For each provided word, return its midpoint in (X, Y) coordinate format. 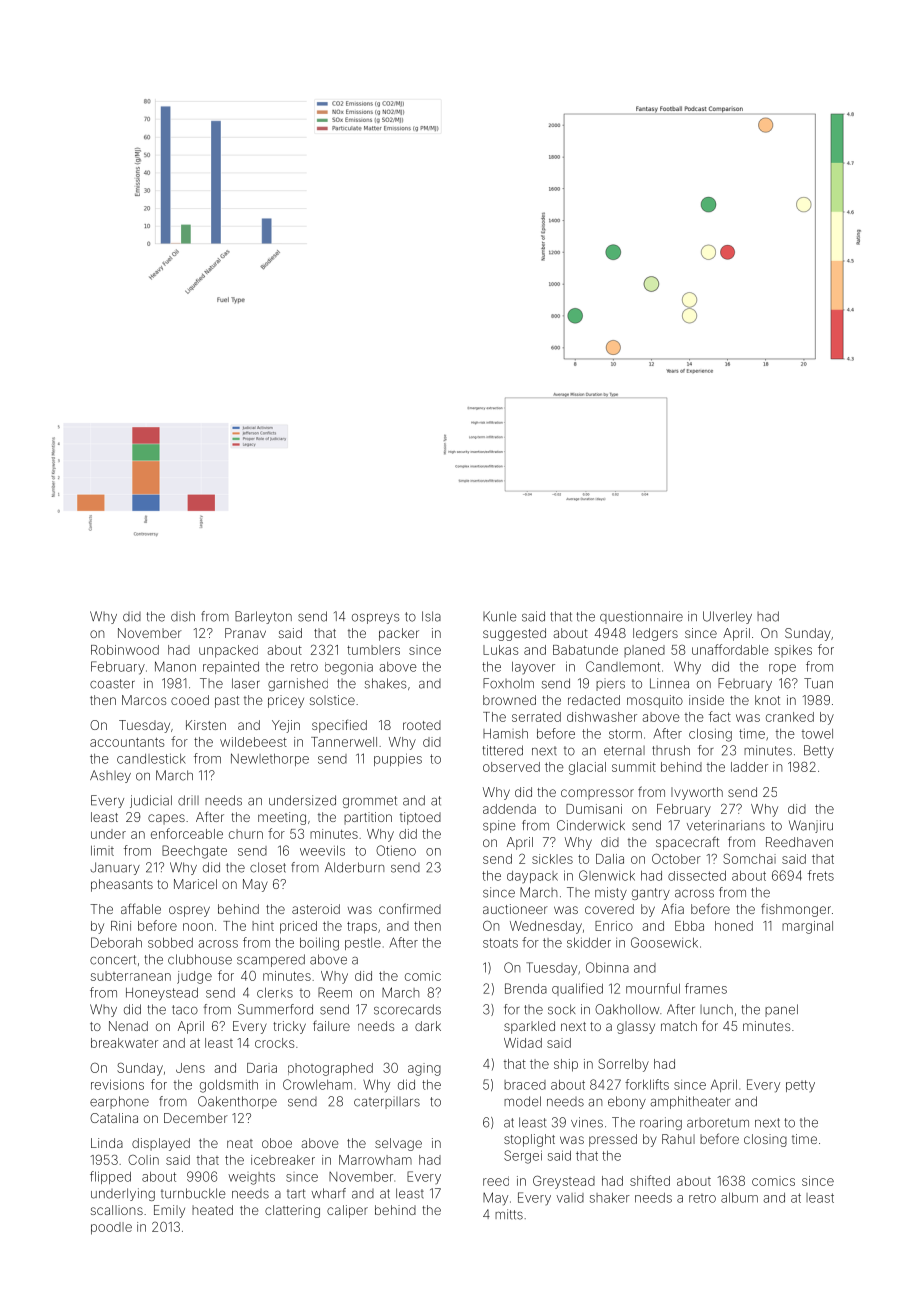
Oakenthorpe (237, 1102)
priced (298, 927)
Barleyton (263, 617)
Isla (431, 616)
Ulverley (727, 617)
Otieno (396, 850)
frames (706, 988)
